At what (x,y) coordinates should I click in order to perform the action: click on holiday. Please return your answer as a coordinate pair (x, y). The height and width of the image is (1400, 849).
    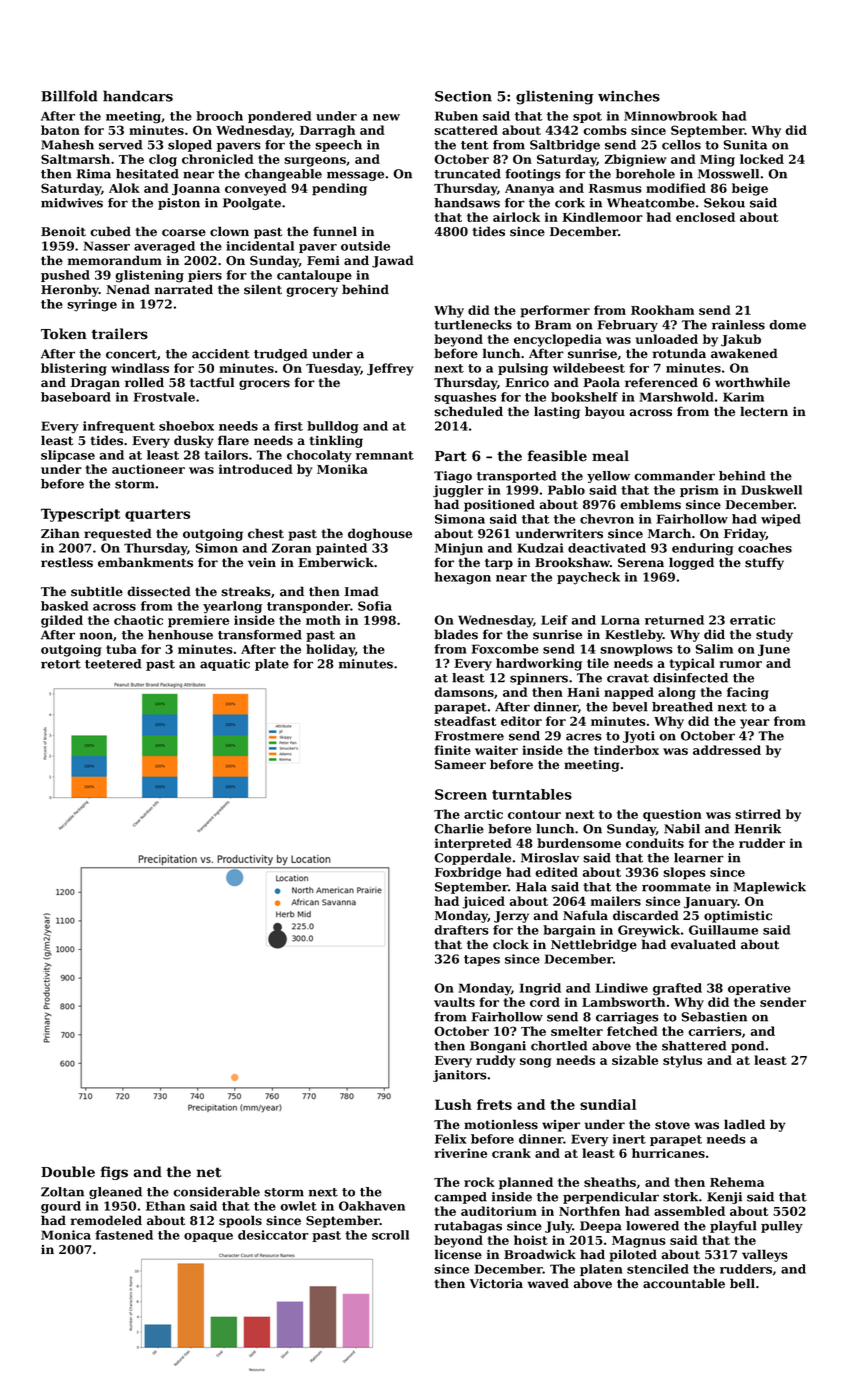
    Looking at the image, I should click on (330, 650).
